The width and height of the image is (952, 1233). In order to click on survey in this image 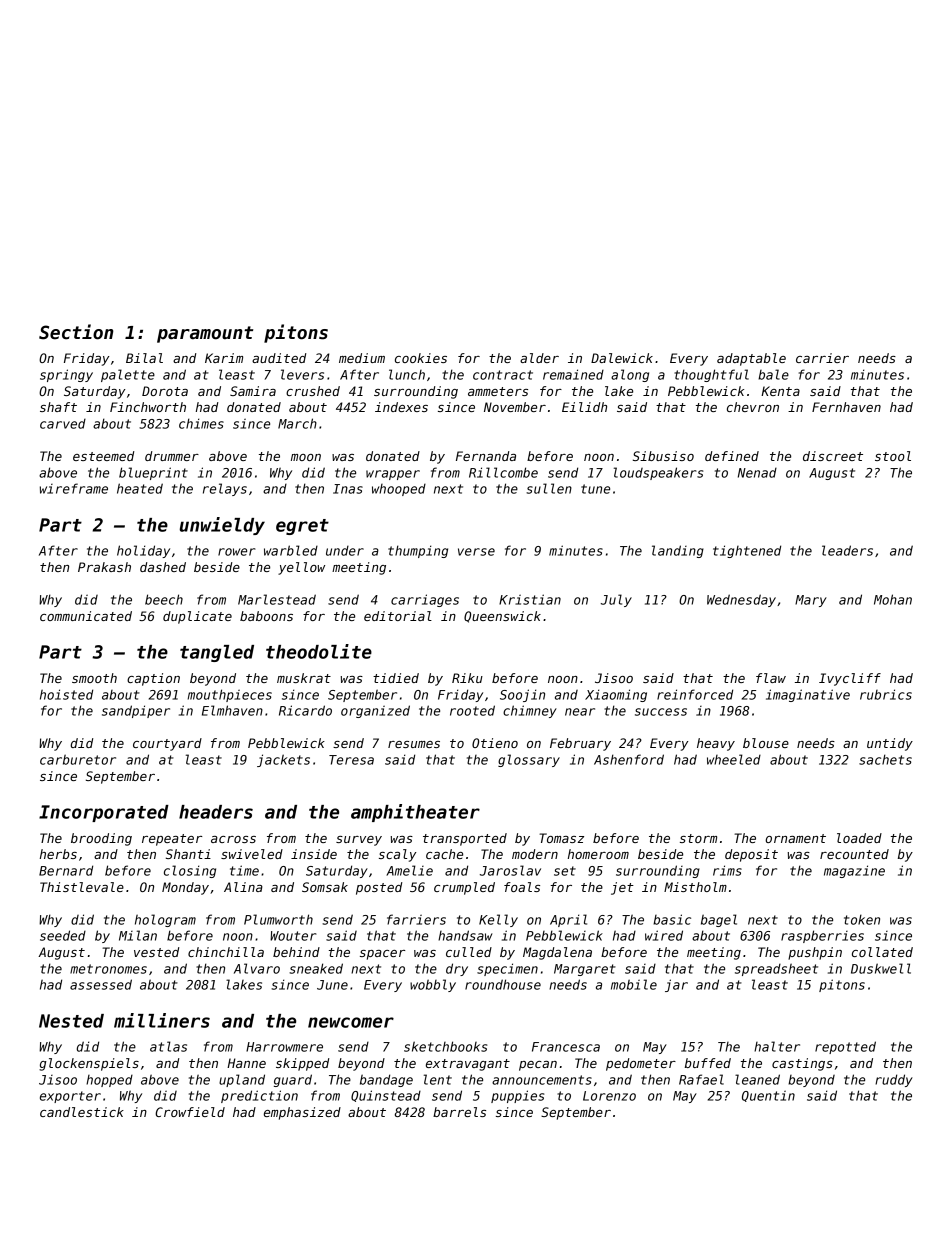, I will do `click(359, 841)`.
